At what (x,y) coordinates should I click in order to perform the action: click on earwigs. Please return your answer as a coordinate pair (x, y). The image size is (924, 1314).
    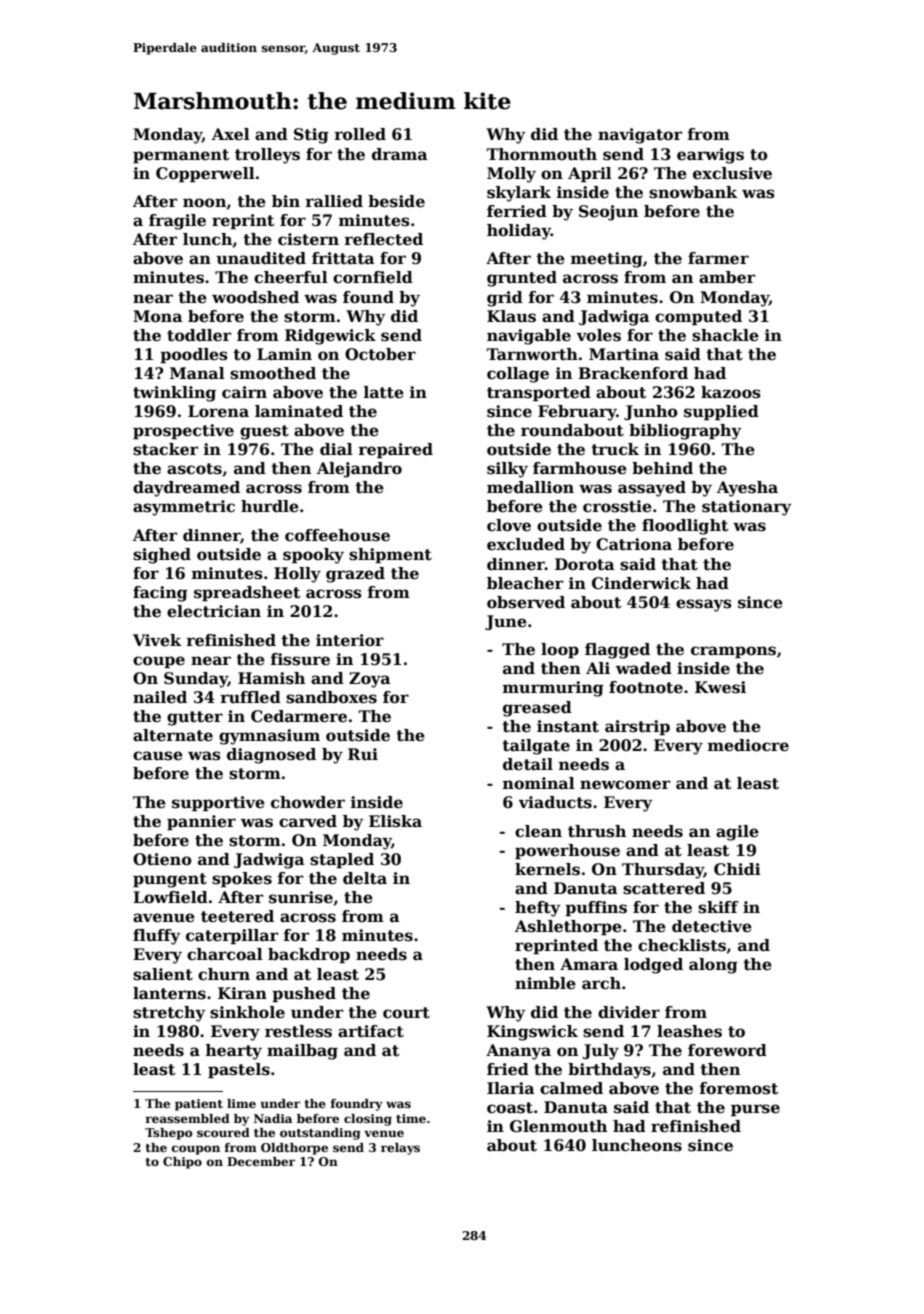
    Looking at the image, I should click on (710, 156).
